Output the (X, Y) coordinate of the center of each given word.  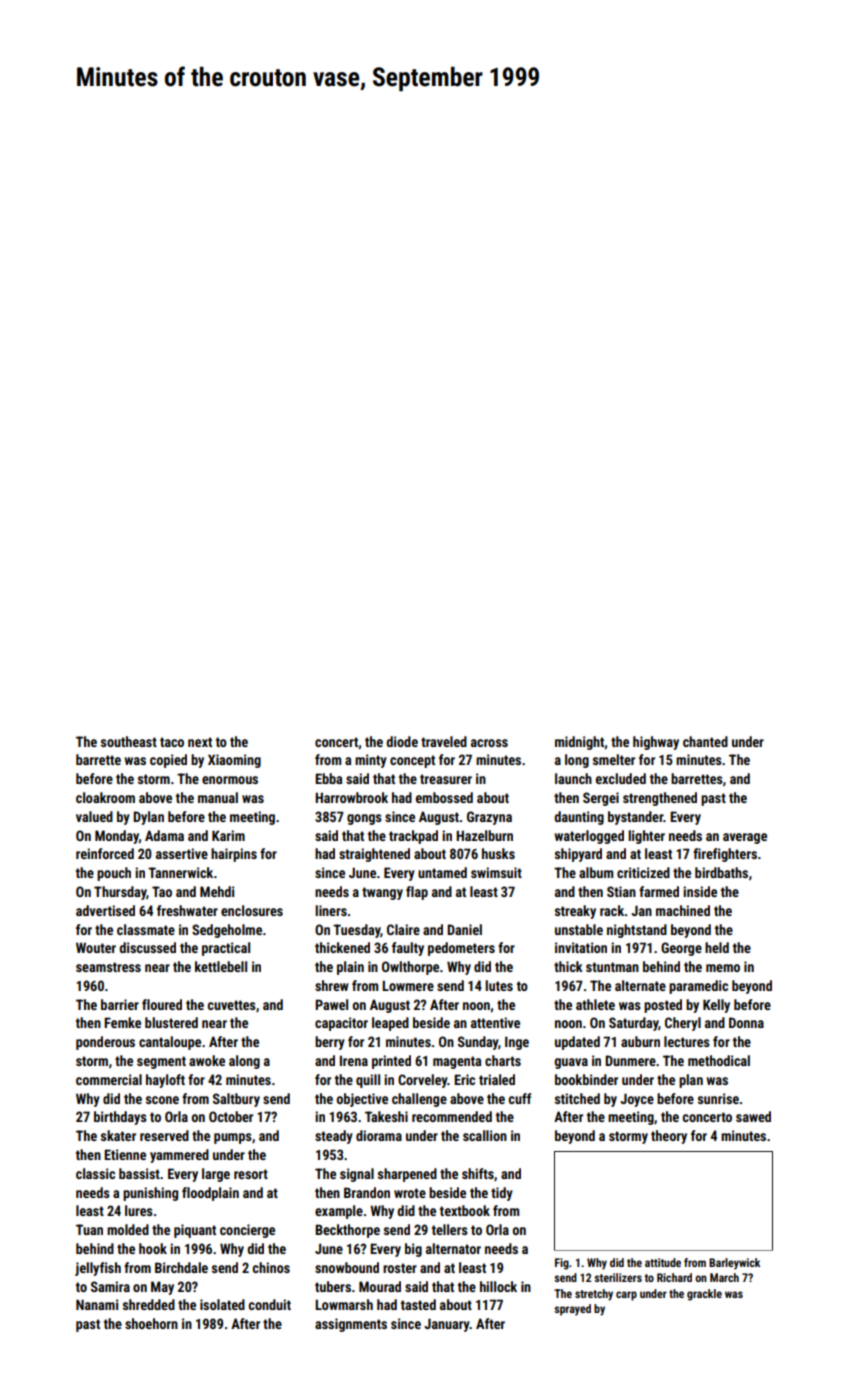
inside (700, 891)
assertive (182, 853)
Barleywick (734, 1264)
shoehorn (151, 1323)
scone (162, 1100)
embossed (444, 797)
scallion (485, 1135)
